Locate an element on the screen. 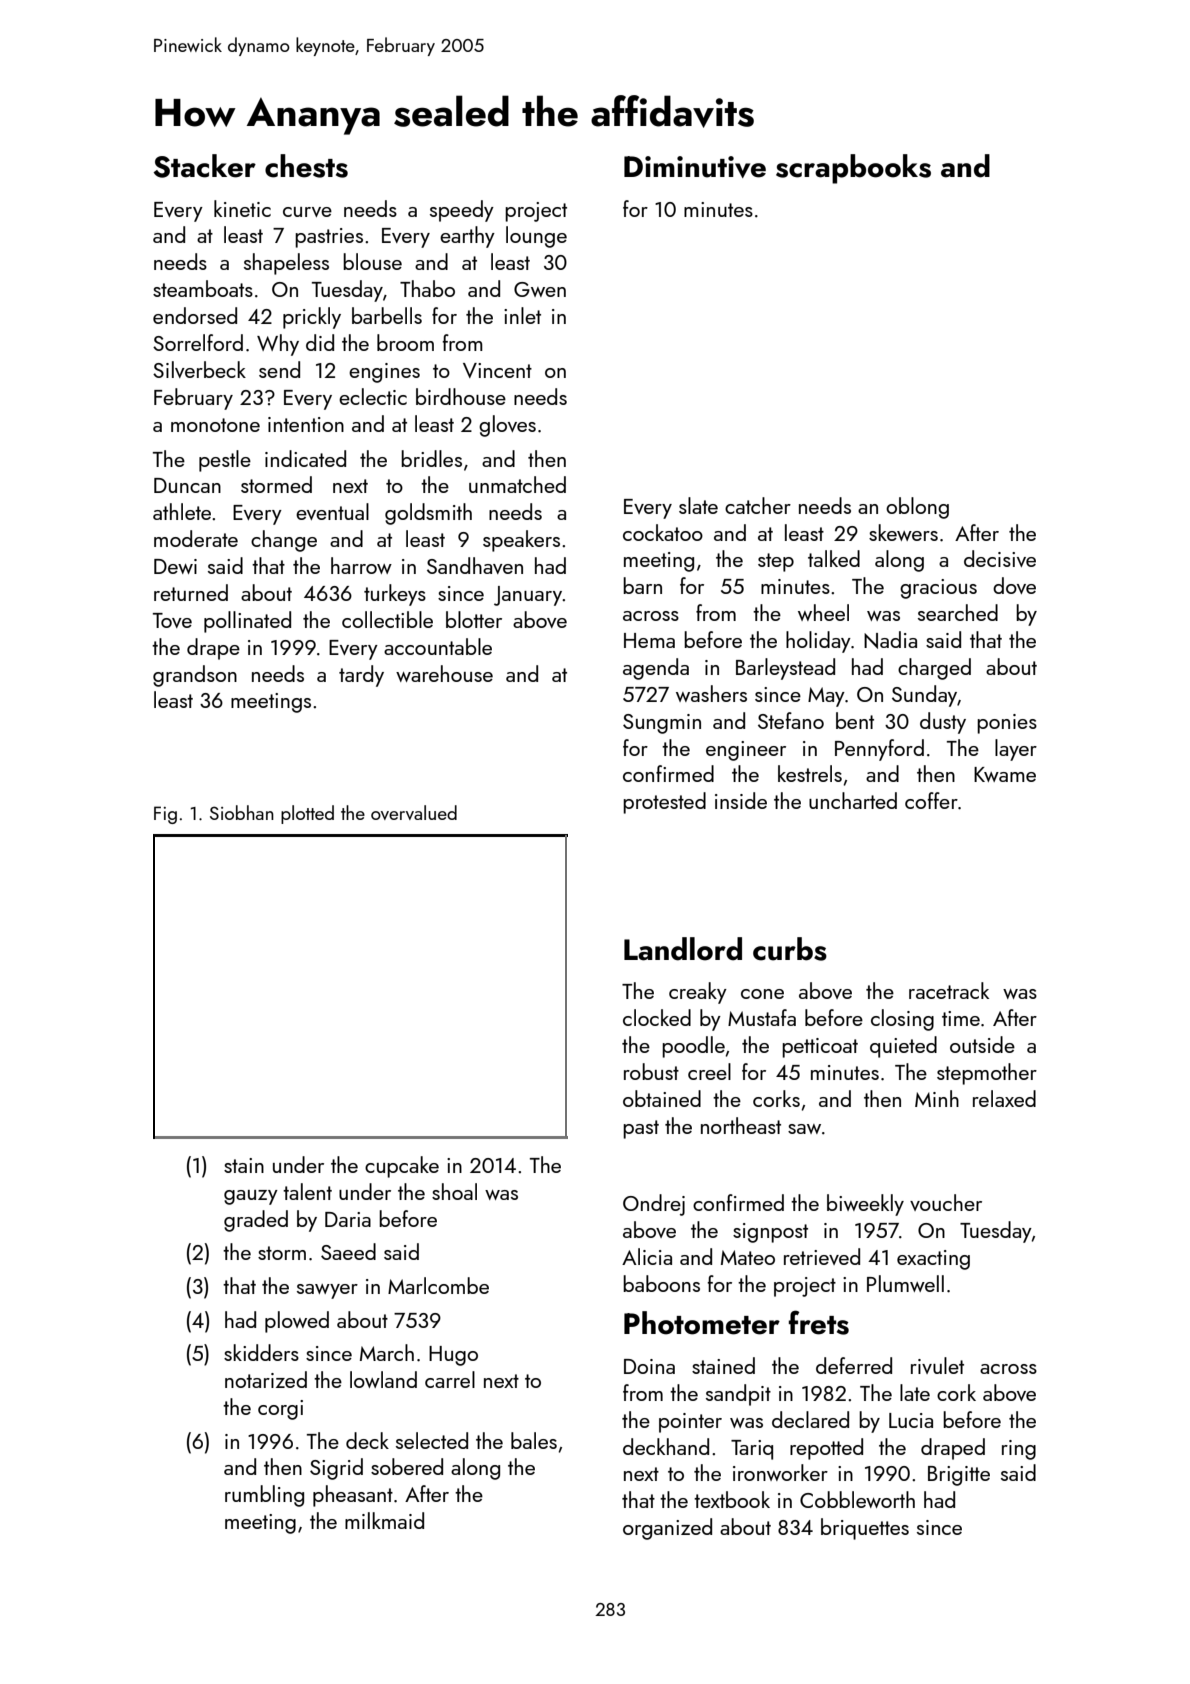 The width and height of the screenshot is (1190, 1684). moderate is located at coordinates (196, 538).
